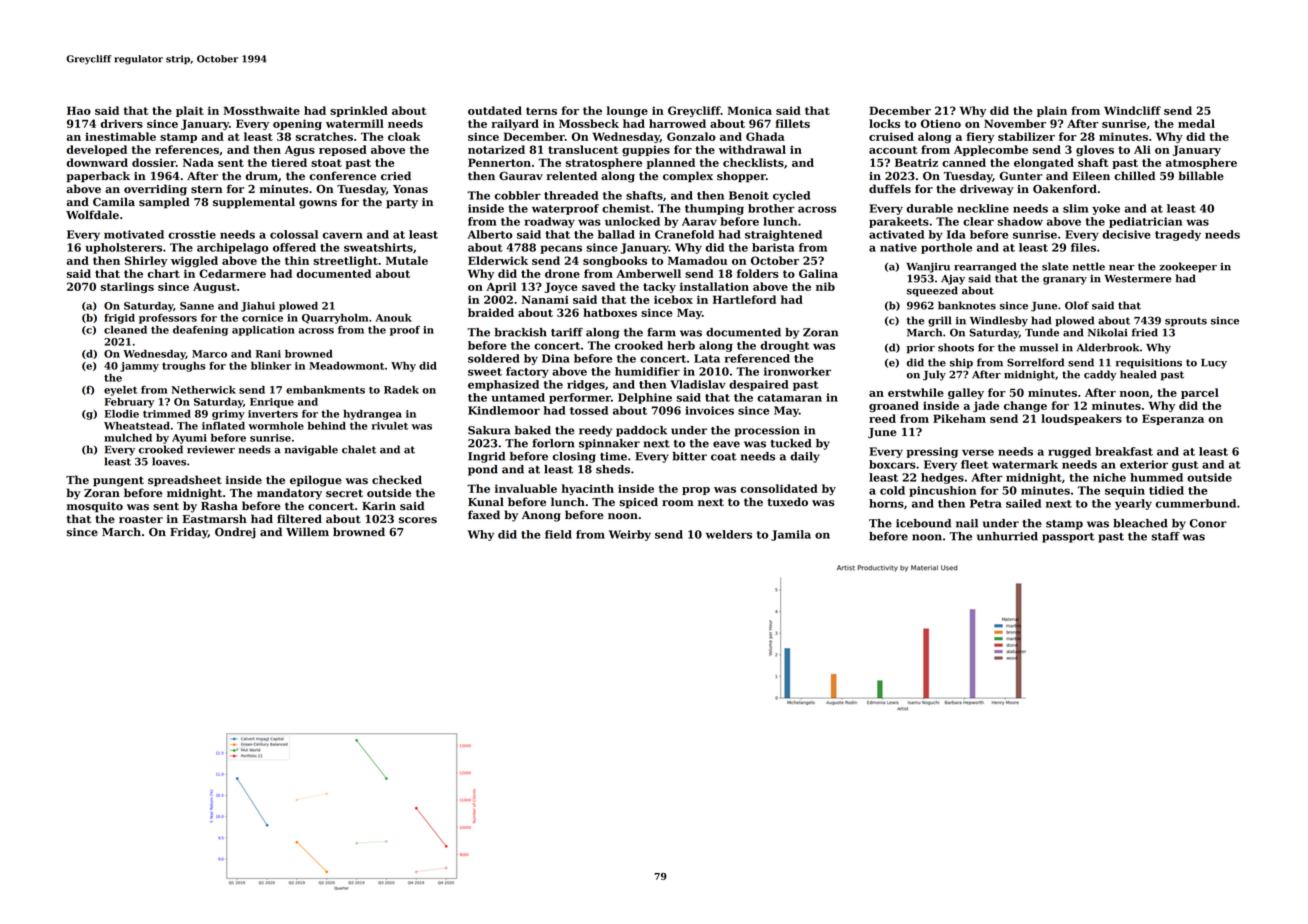  What do you see at coordinates (1196, 123) in the page?
I see `medal` at bounding box center [1196, 123].
